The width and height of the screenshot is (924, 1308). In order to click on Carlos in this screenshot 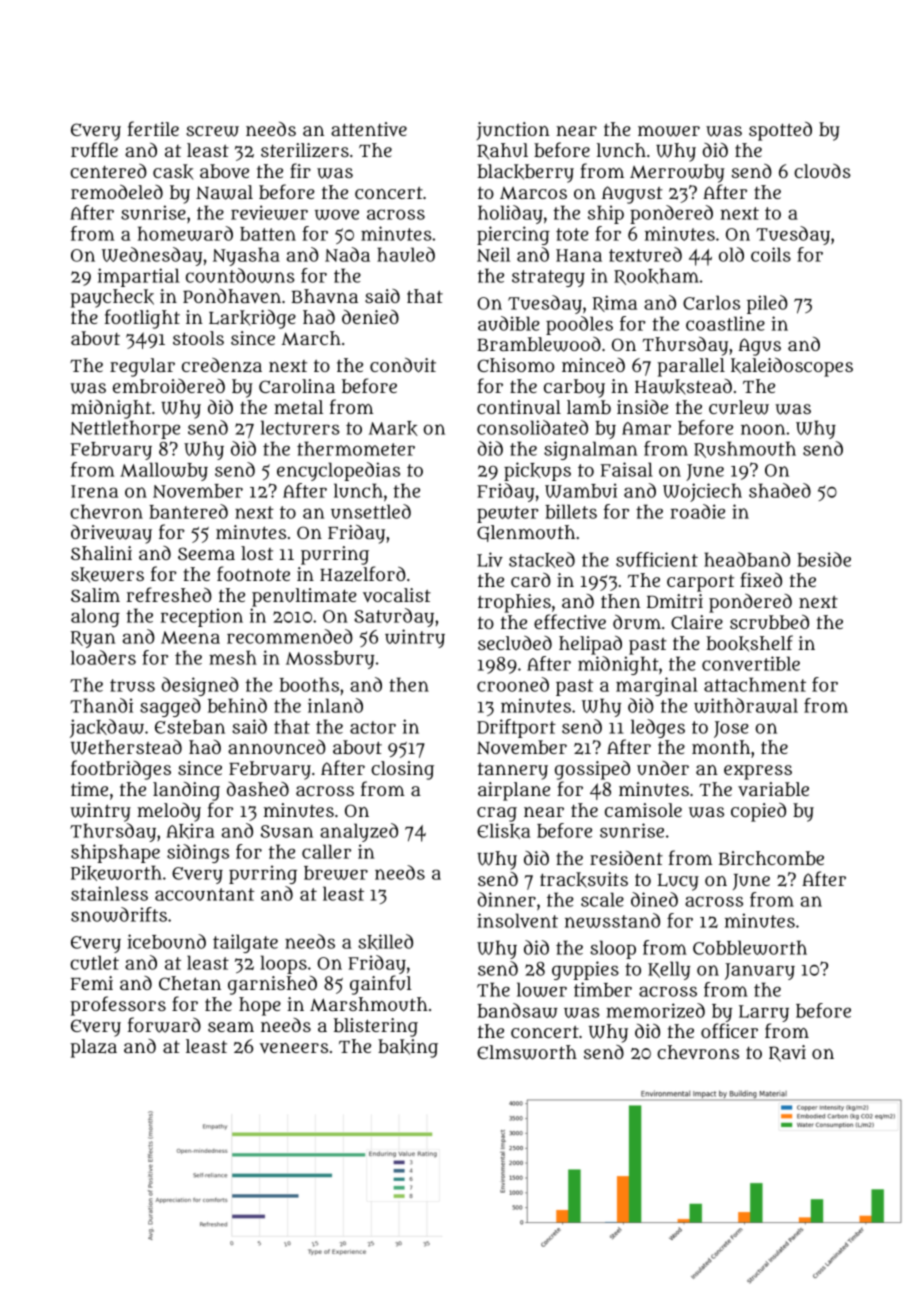, I will do `click(711, 302)`.
